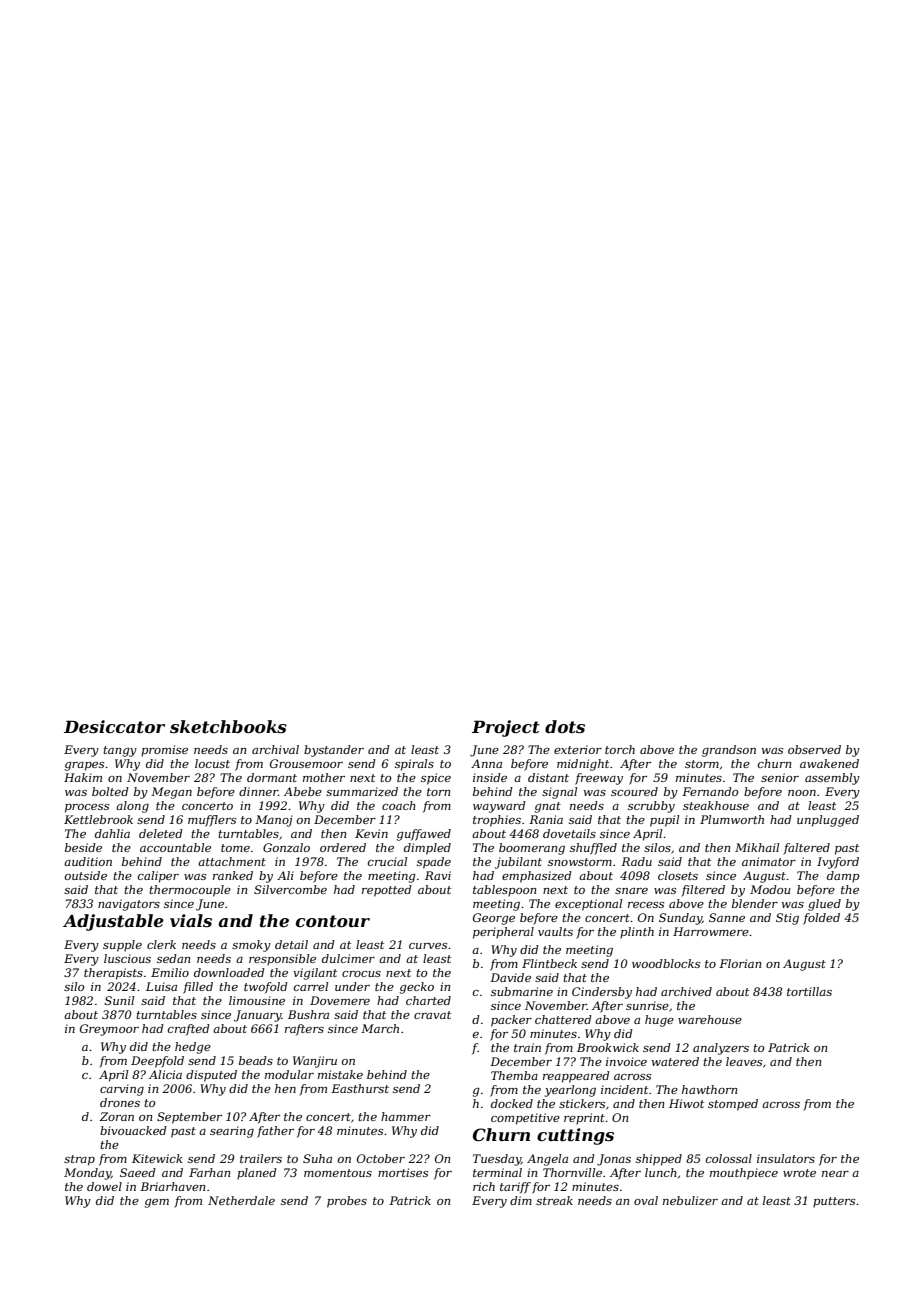  Describe the element at coordinates (275, 1132) in the document. I see `father` at that location.
